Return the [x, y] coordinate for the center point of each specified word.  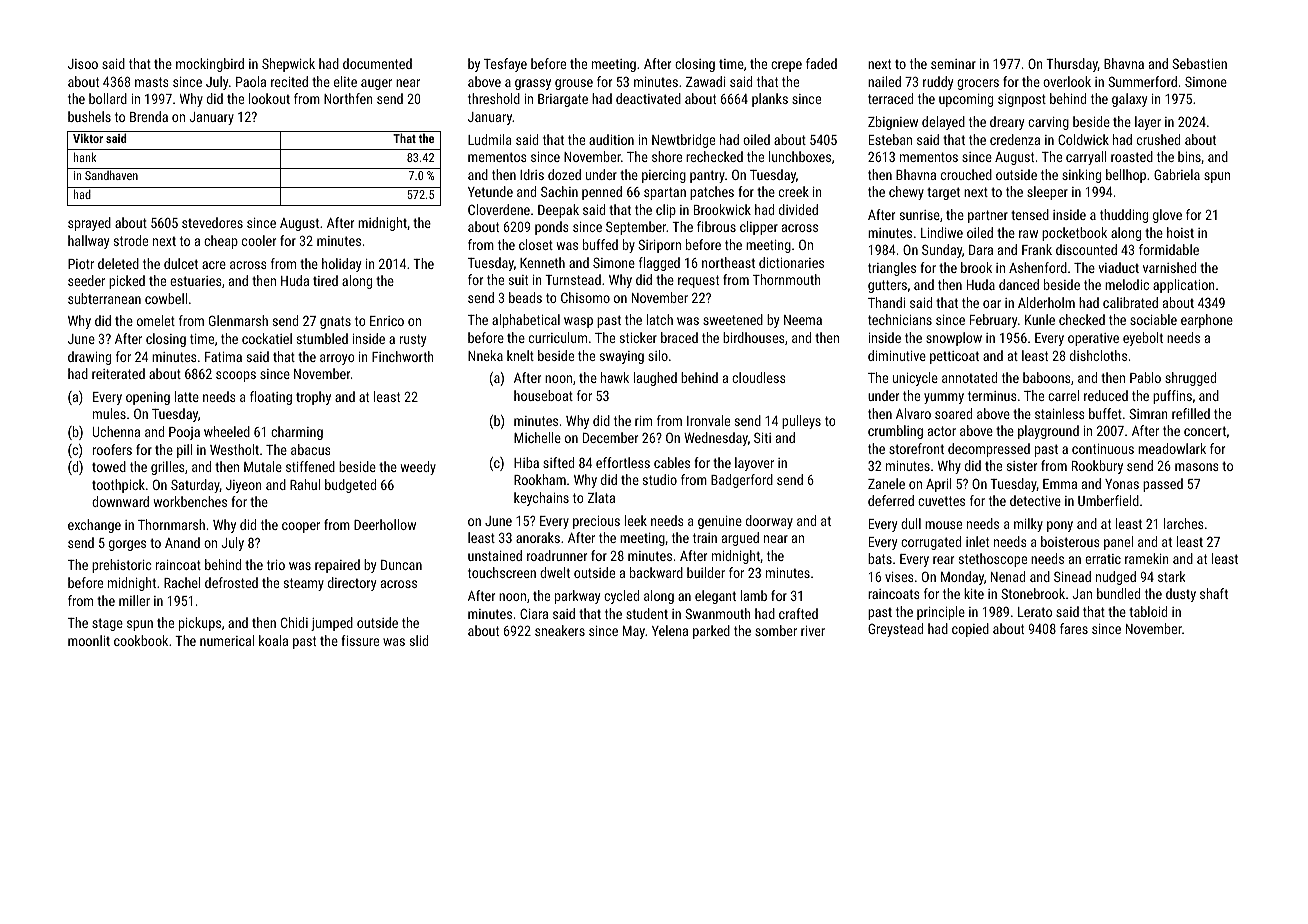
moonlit [89, 640]
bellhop [1126, 176]
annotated [969, 377]
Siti [762, 437]
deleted [118, 263]
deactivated [648, 98]
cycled [621, 597]
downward [120, 501]
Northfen [348, 98]
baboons [1046, 377]
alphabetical [526, 321]
